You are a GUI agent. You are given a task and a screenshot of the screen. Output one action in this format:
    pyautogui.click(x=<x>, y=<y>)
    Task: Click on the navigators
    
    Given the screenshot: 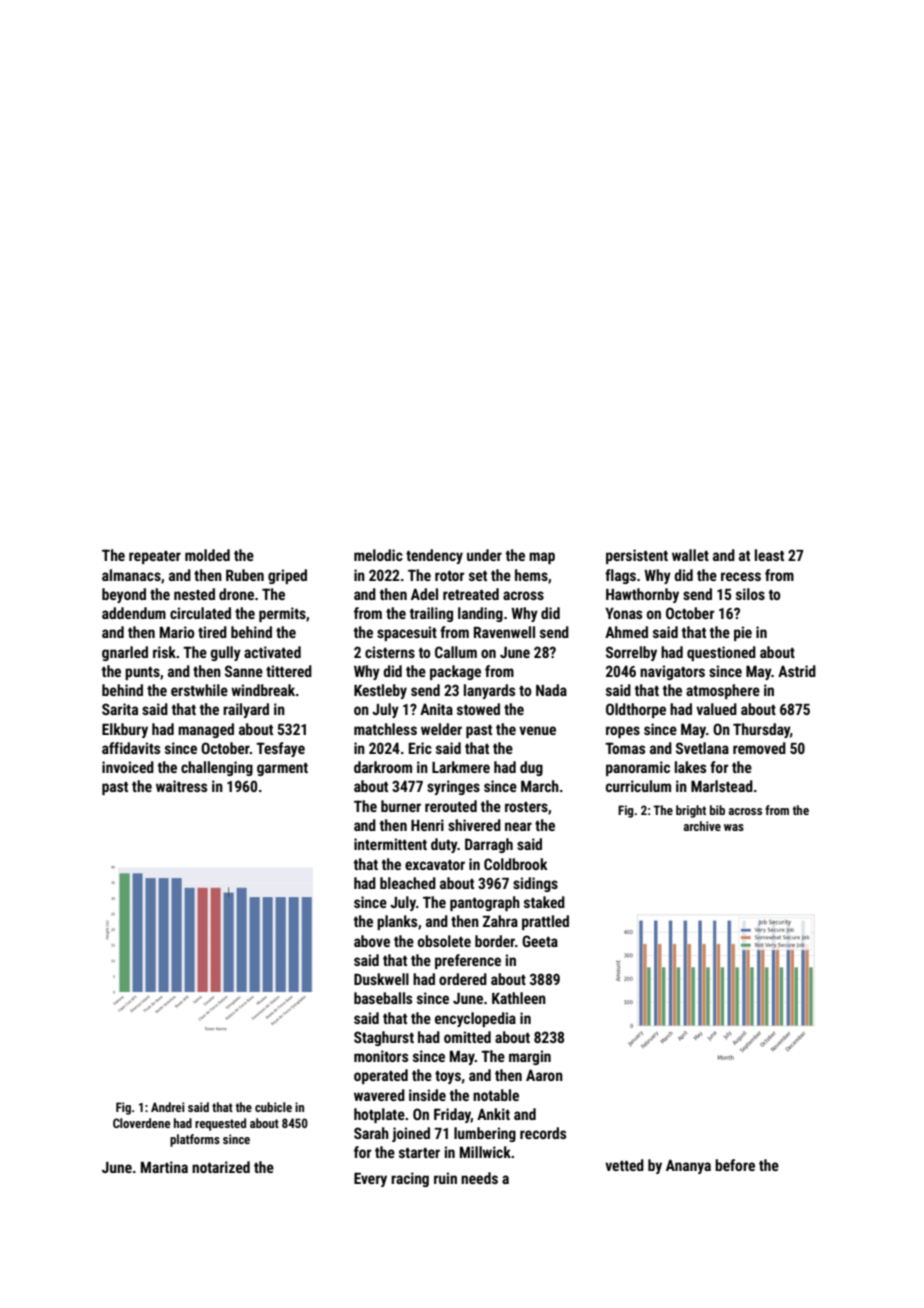 What is the action you would take?
    pyautogui.click(x=672, y=672)
